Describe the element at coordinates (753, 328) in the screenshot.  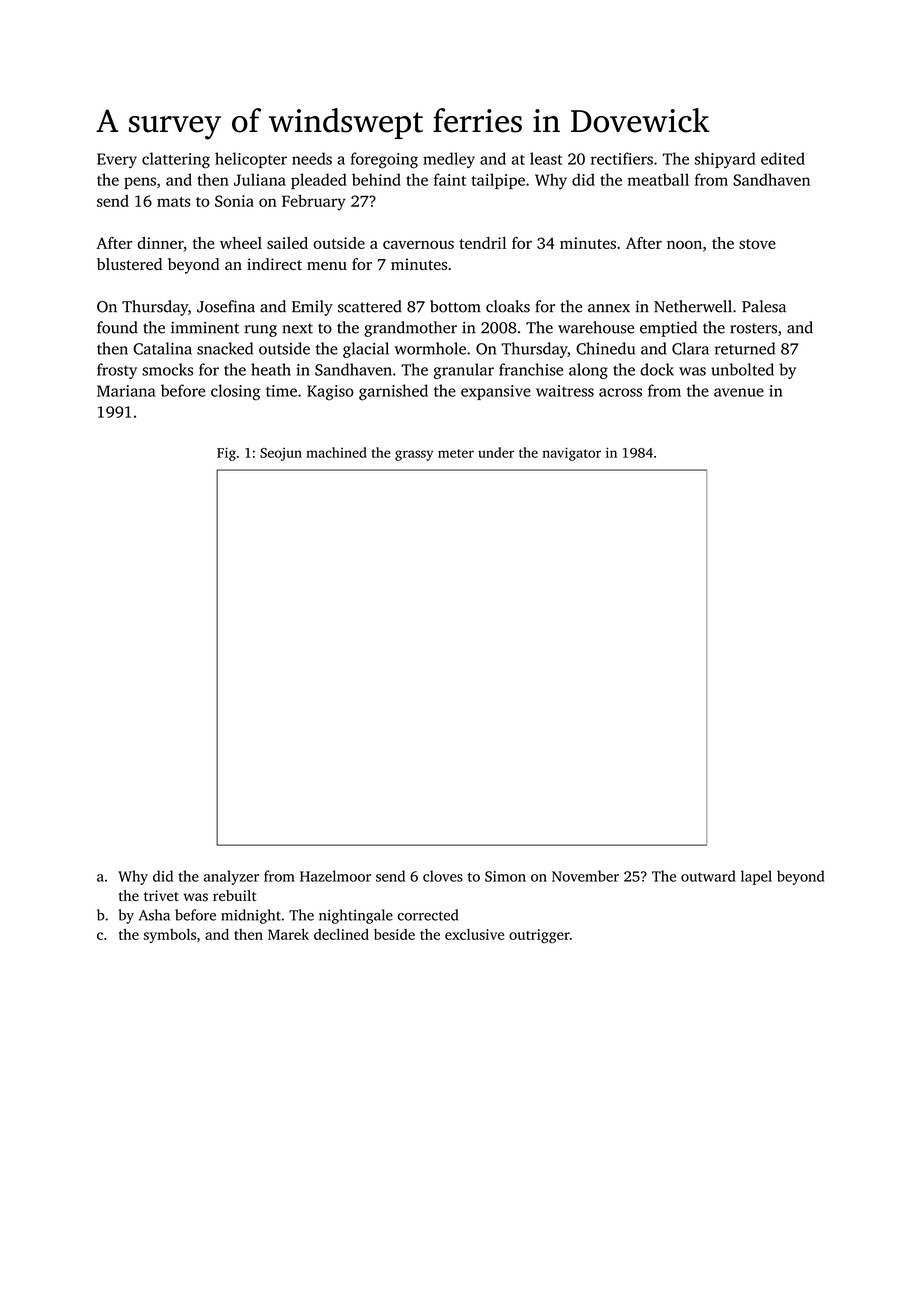
I see `rosters` at that location.
